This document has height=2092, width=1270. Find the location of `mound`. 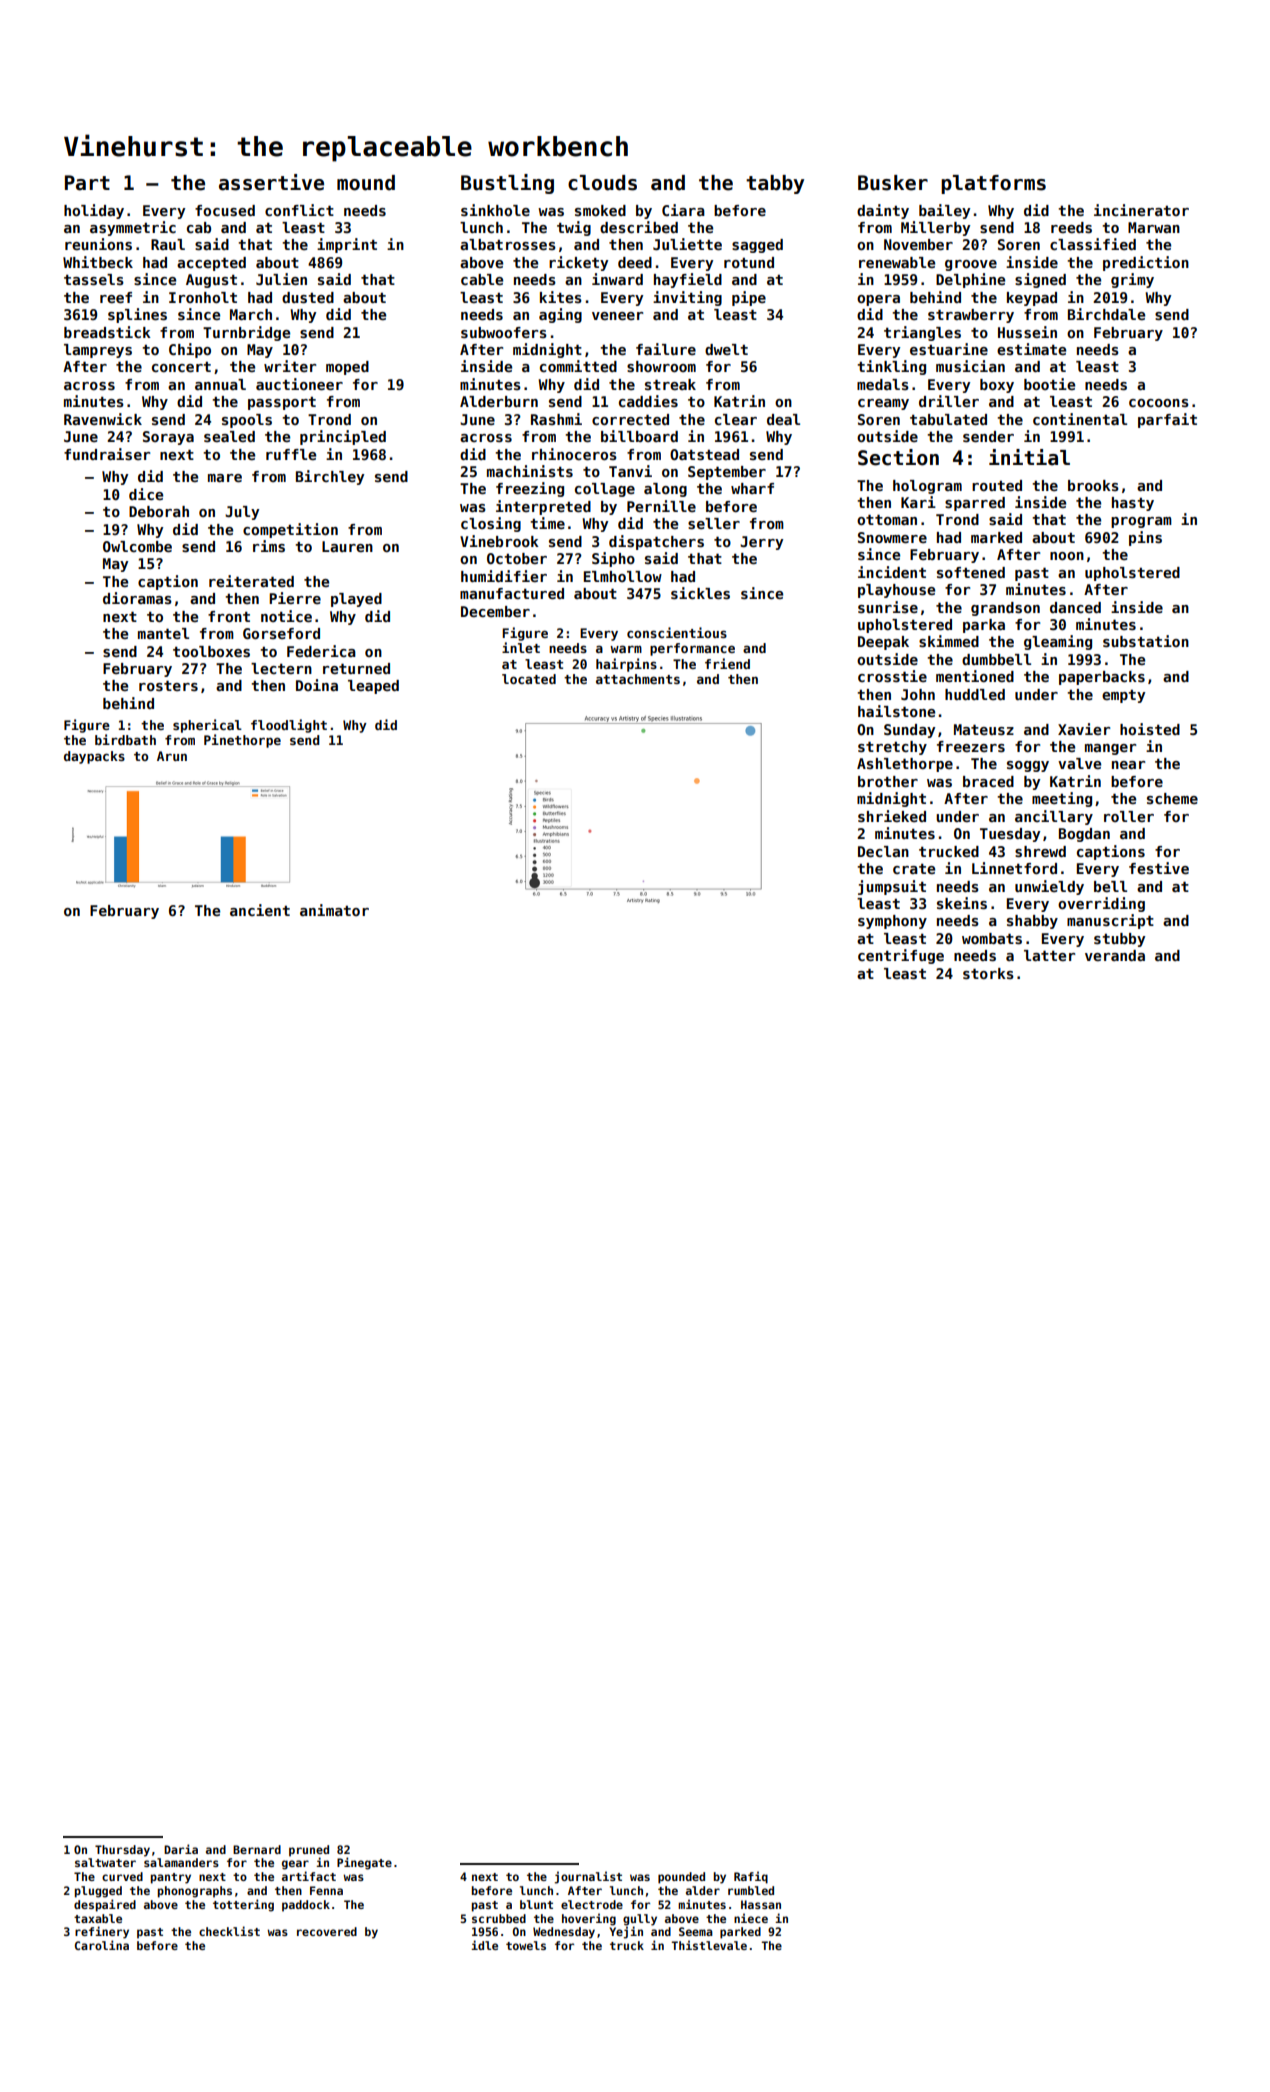

mound is located at coordinates (366, 183).
